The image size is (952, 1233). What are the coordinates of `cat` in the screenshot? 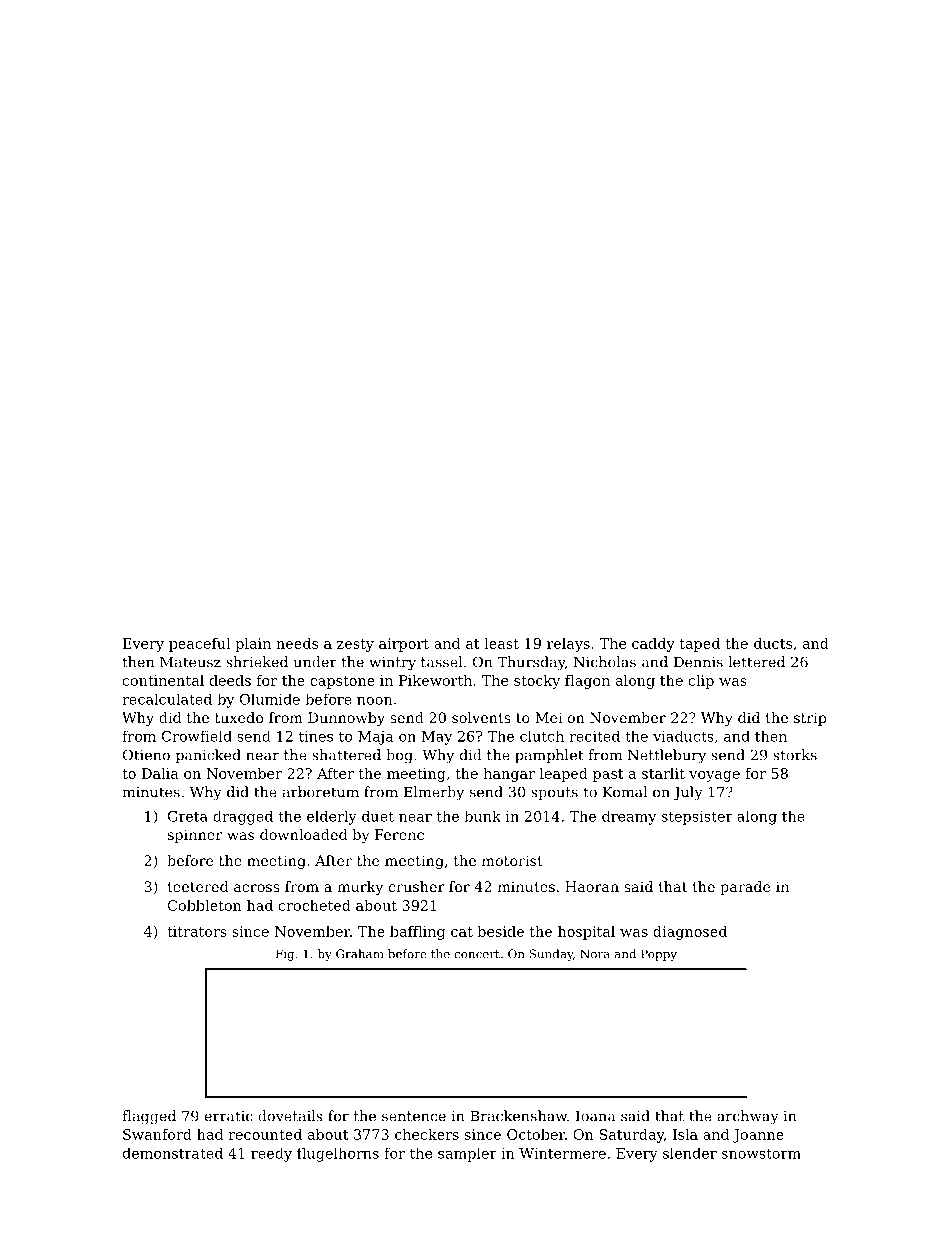 It's located at (462, 932).
